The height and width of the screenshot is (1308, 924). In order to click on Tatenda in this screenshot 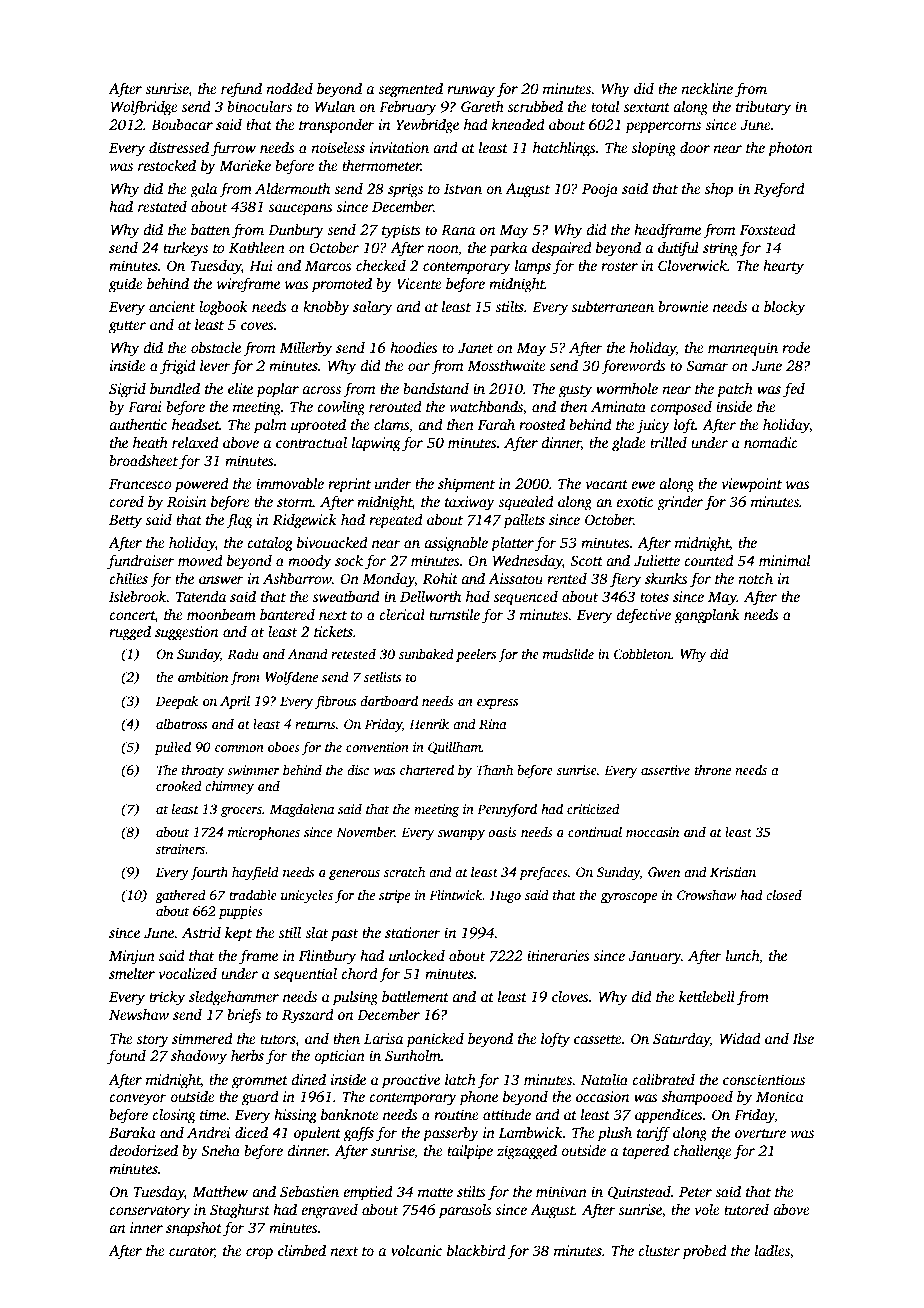, I will do `click(201, 596)`.
